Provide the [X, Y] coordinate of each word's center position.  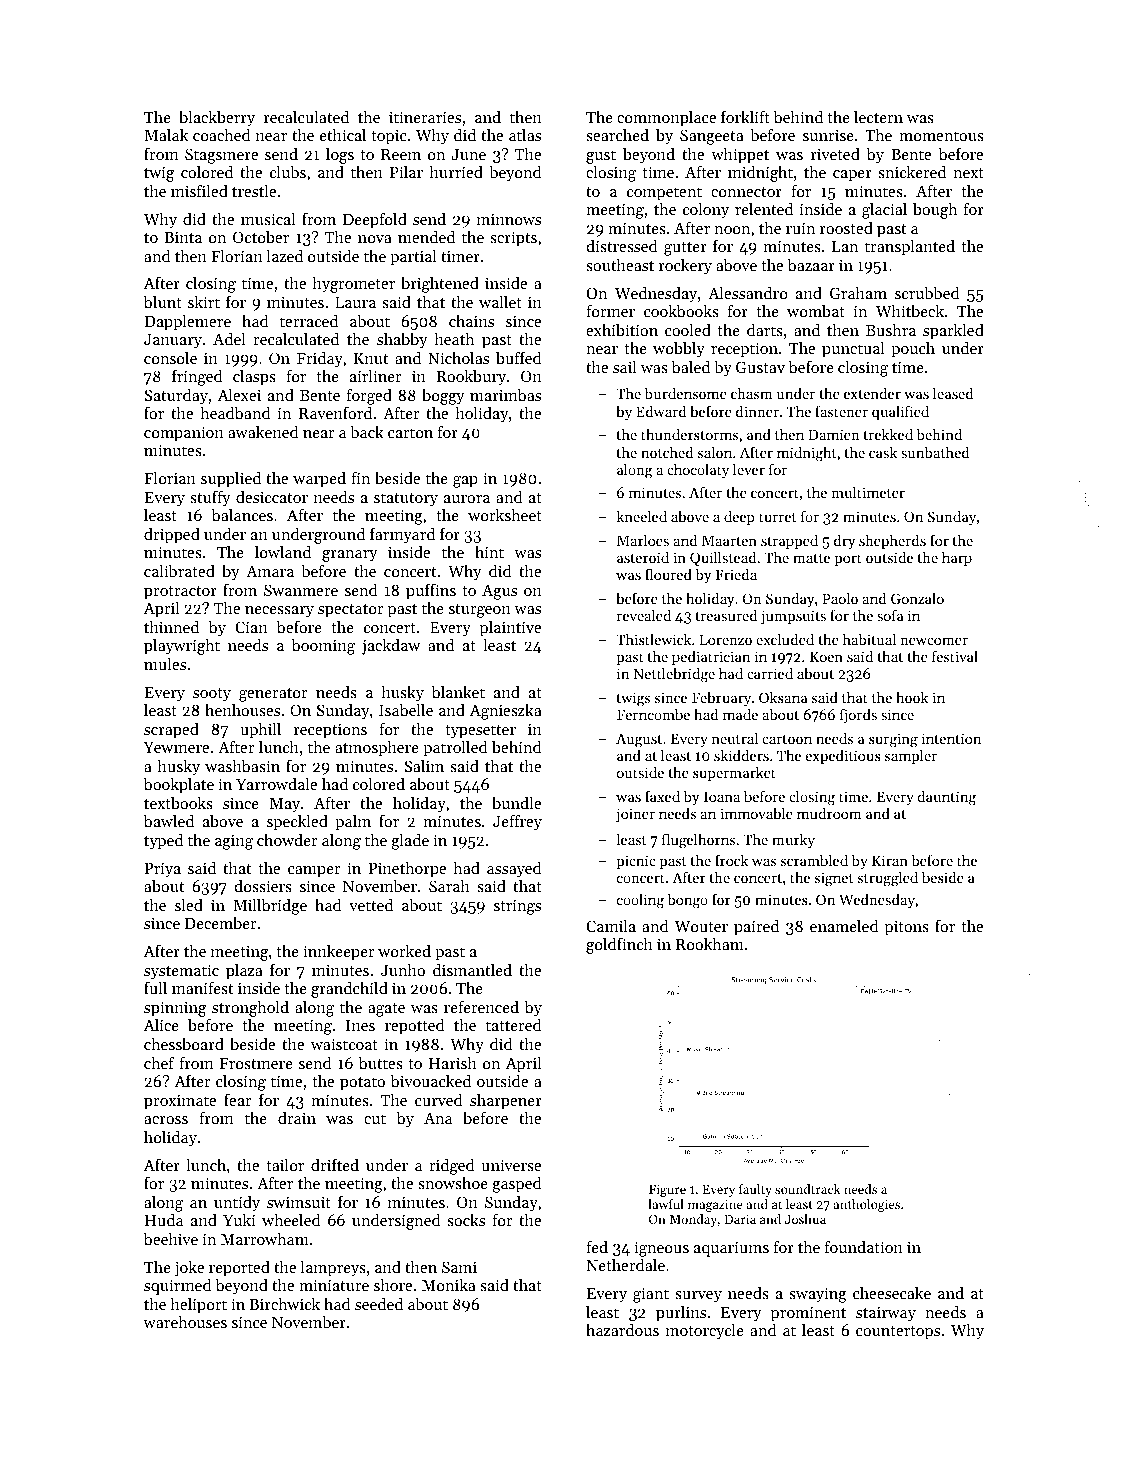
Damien [834, 434]
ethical [343, 135]
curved [439, 1100]
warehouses [185, 1322]
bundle [516, 802]
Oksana [783, 697]
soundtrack [807, 1189]
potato [362, 1084]
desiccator [272, 497]
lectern [878, 117]
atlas [525, 135]
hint [489, 552]
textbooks [178, 802]
